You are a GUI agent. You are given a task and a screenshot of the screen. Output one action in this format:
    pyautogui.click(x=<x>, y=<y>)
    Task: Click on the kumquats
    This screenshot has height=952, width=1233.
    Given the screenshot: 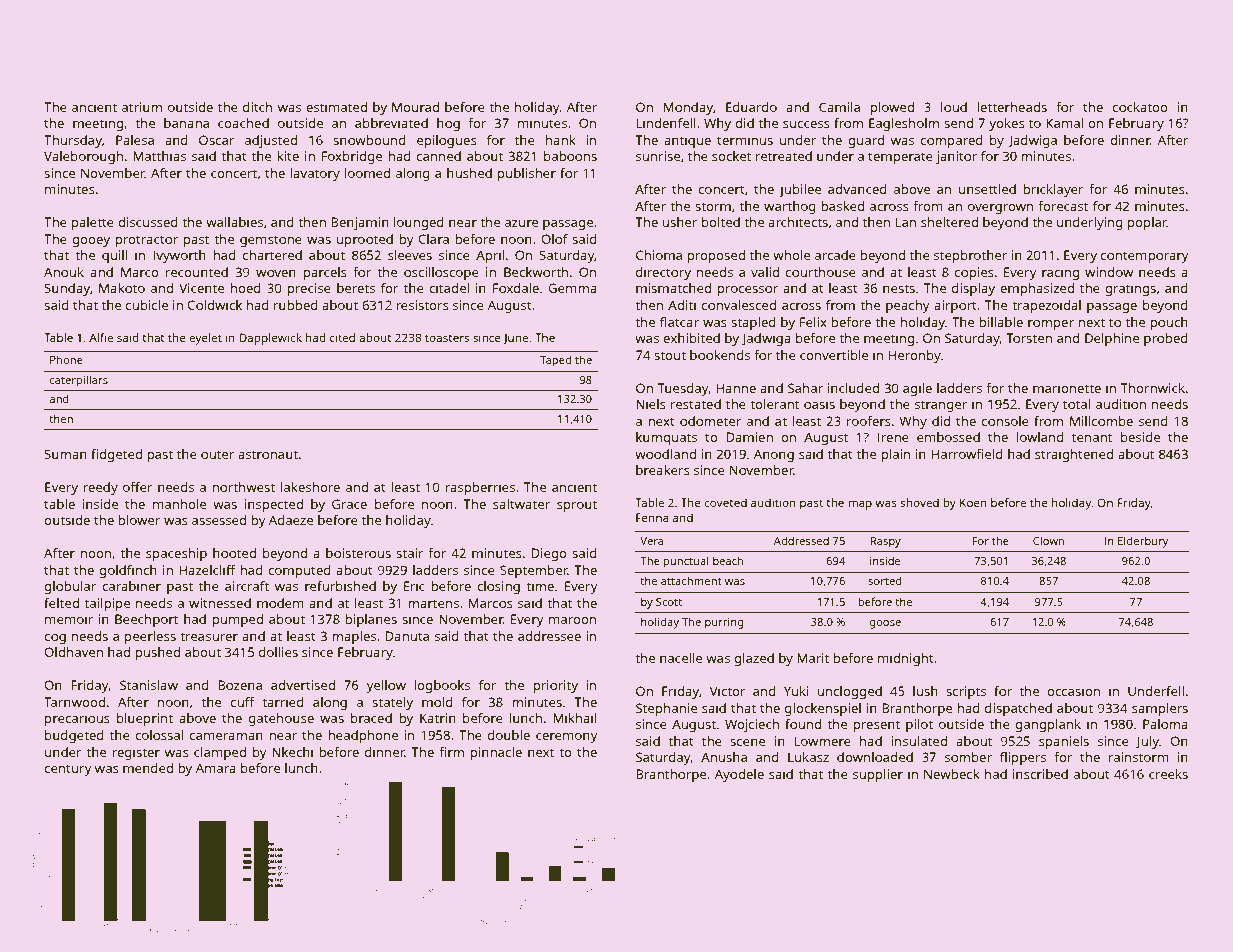 What is the action you would take?
    pyautogui.click(x=666, y=438)
